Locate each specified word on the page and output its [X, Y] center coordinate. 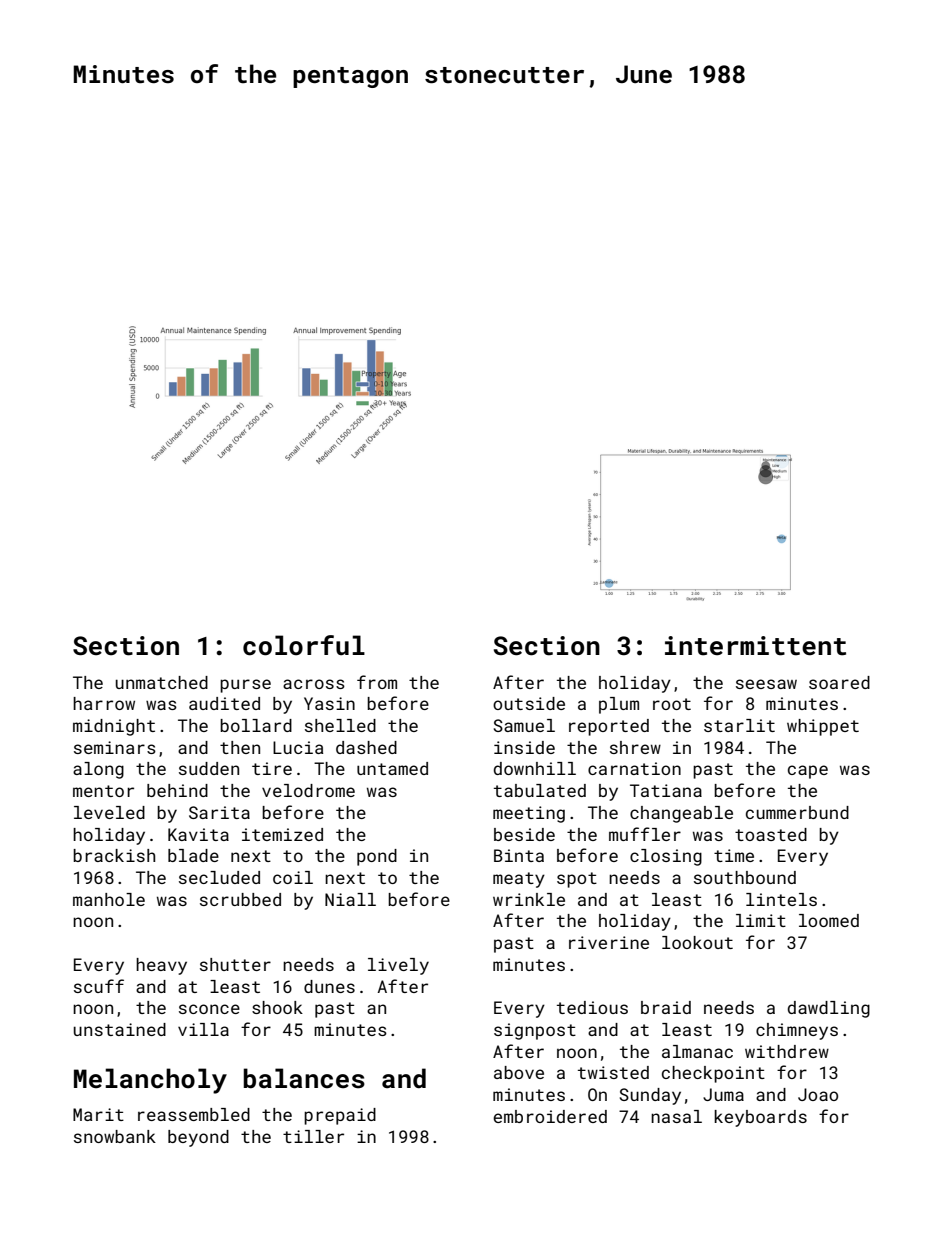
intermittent [755, 646]
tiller [313, 1136]
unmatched [162, 682]
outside [529, 703]
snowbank [115, 1136]
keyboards [760, 1118]
